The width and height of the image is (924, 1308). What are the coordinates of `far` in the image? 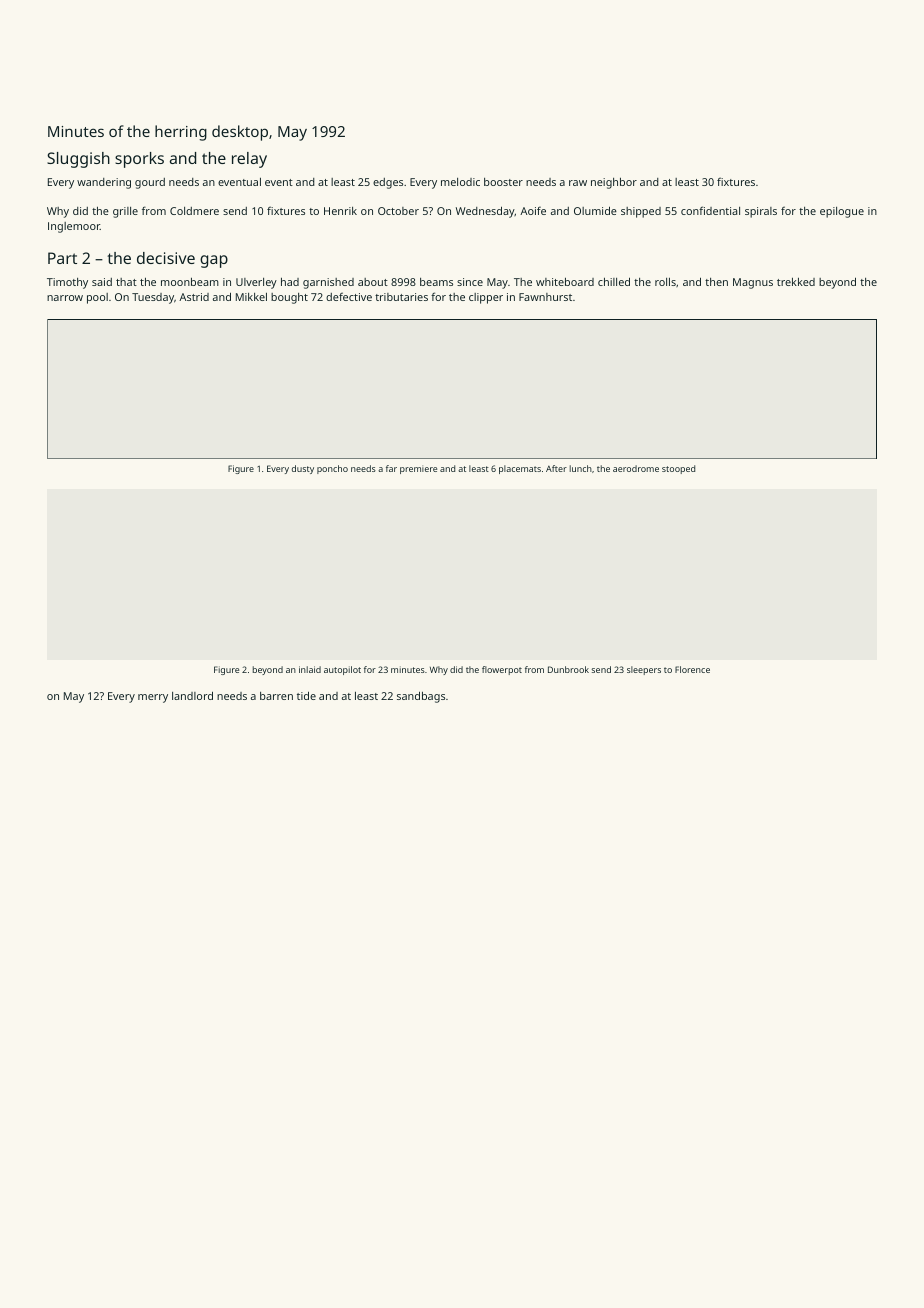 It's located at (391, 468).
